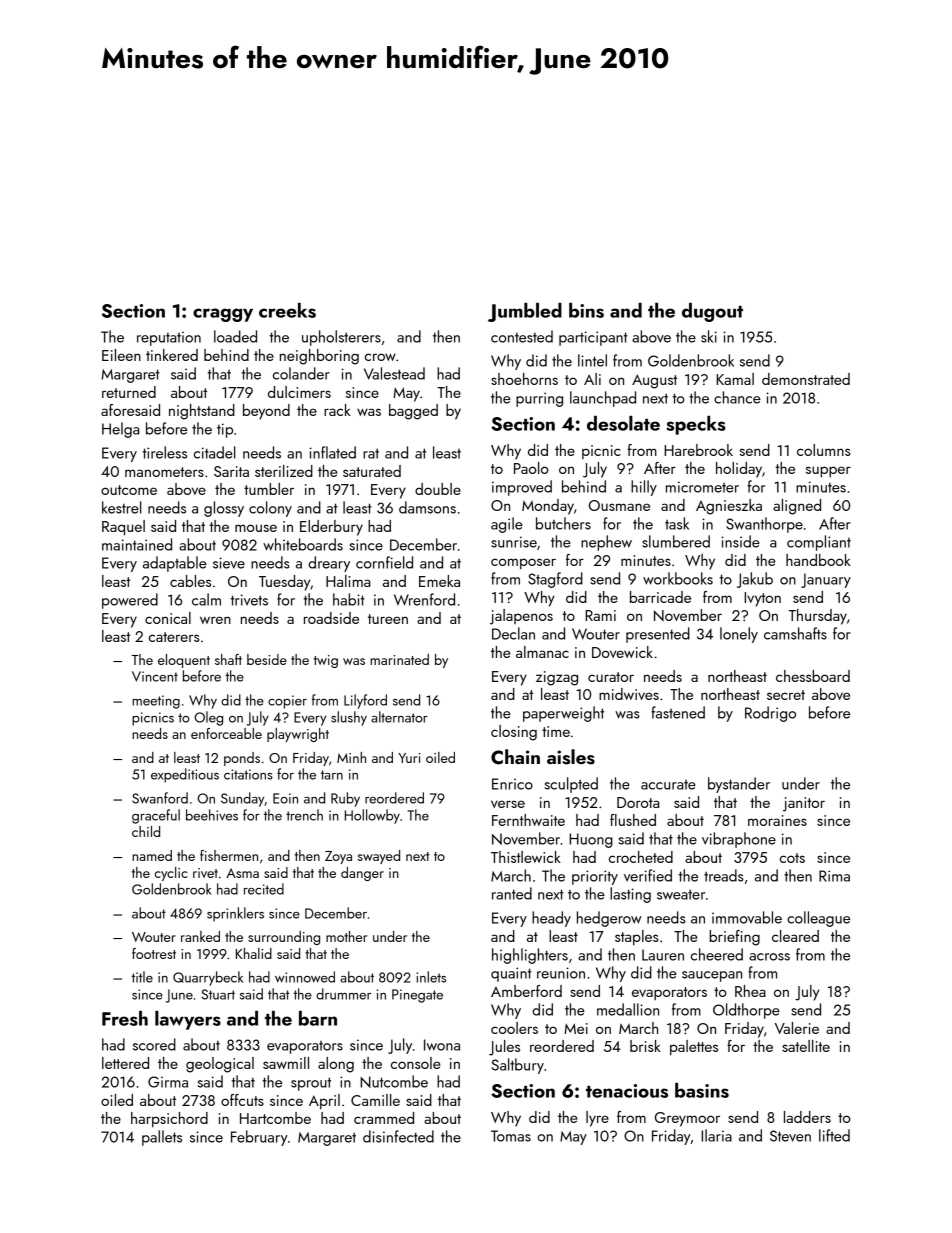 This page has height=1233, width=952. Describe the element at coordinates (770, 714) in the page. I see `Rodrigo` at that location.
